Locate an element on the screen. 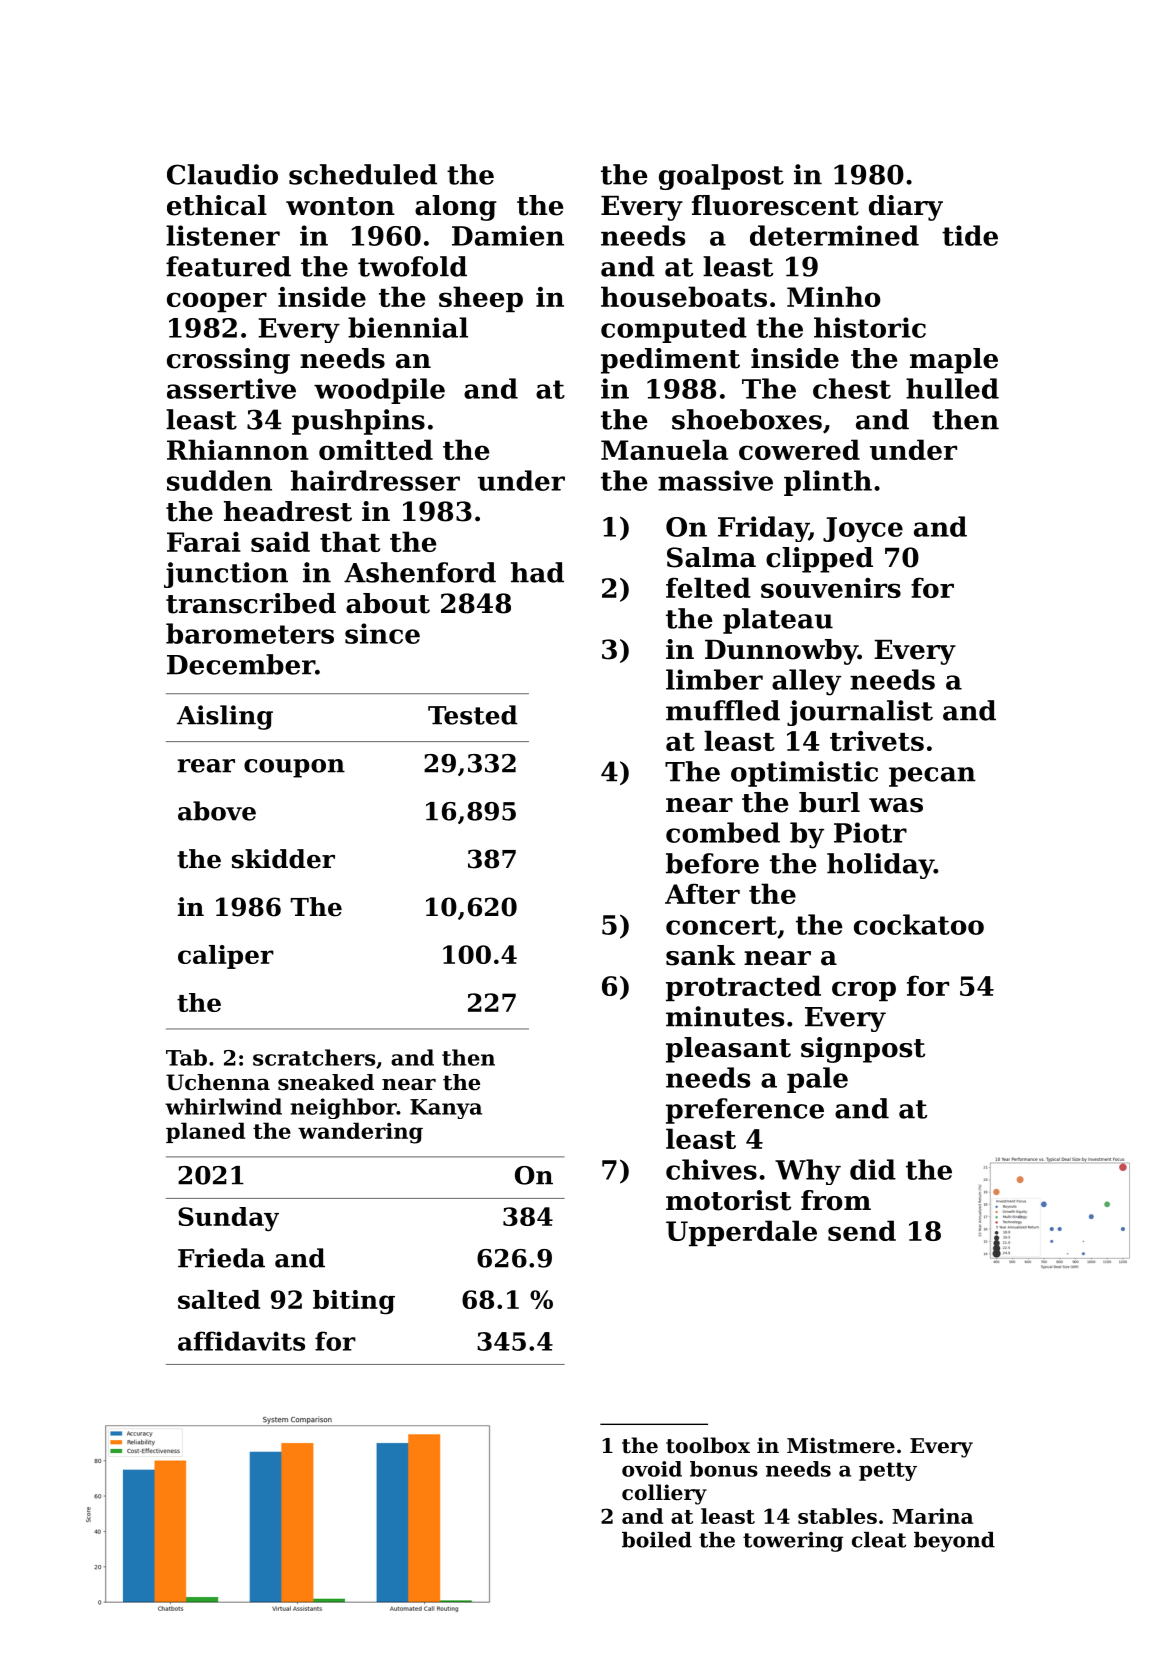 The width and height of the screenshot is (1165, 1654). Kanya is located at coordinates (446, 1109).
